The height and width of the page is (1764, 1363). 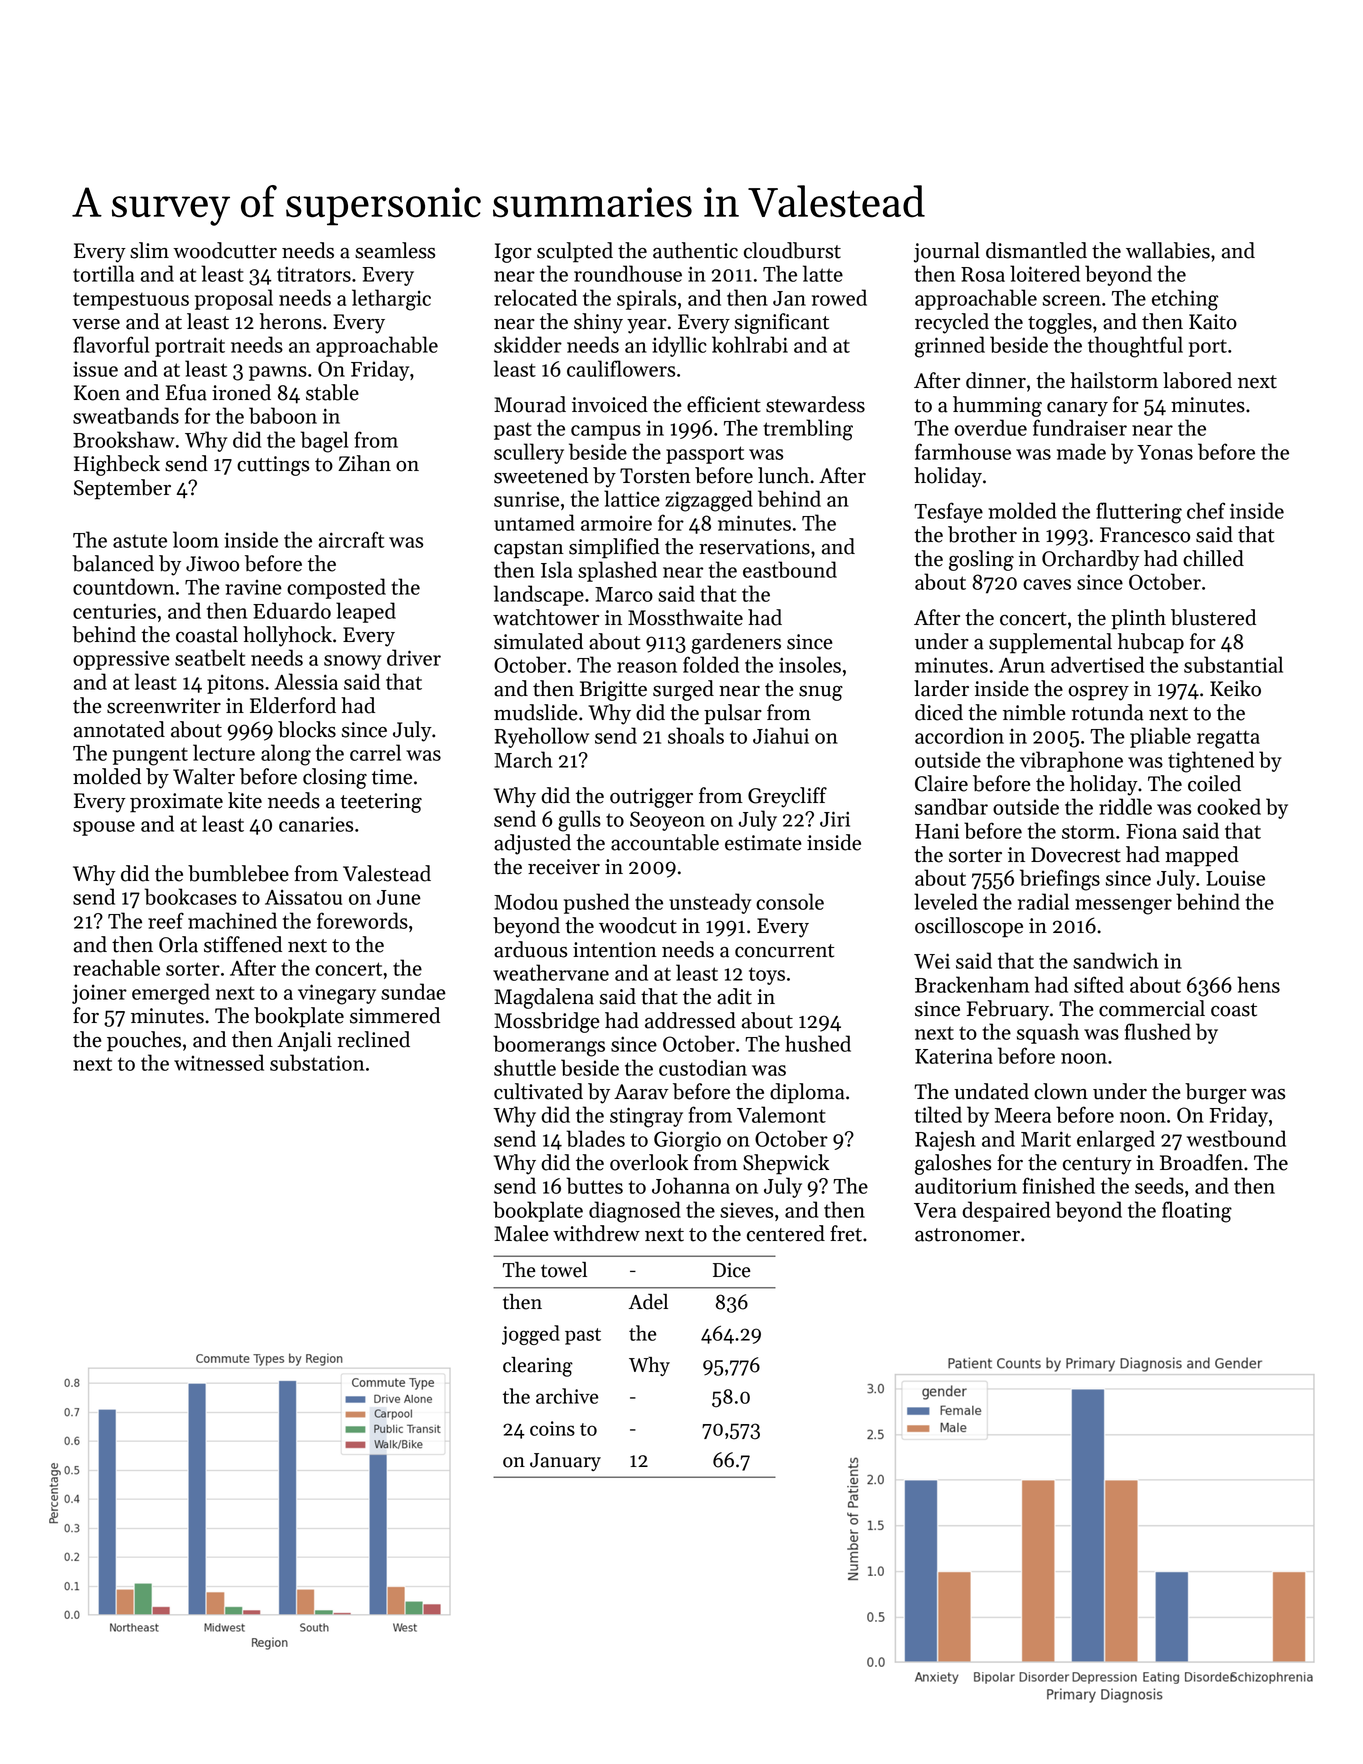 I want to click on coins, so click(x=552, y=1428).
